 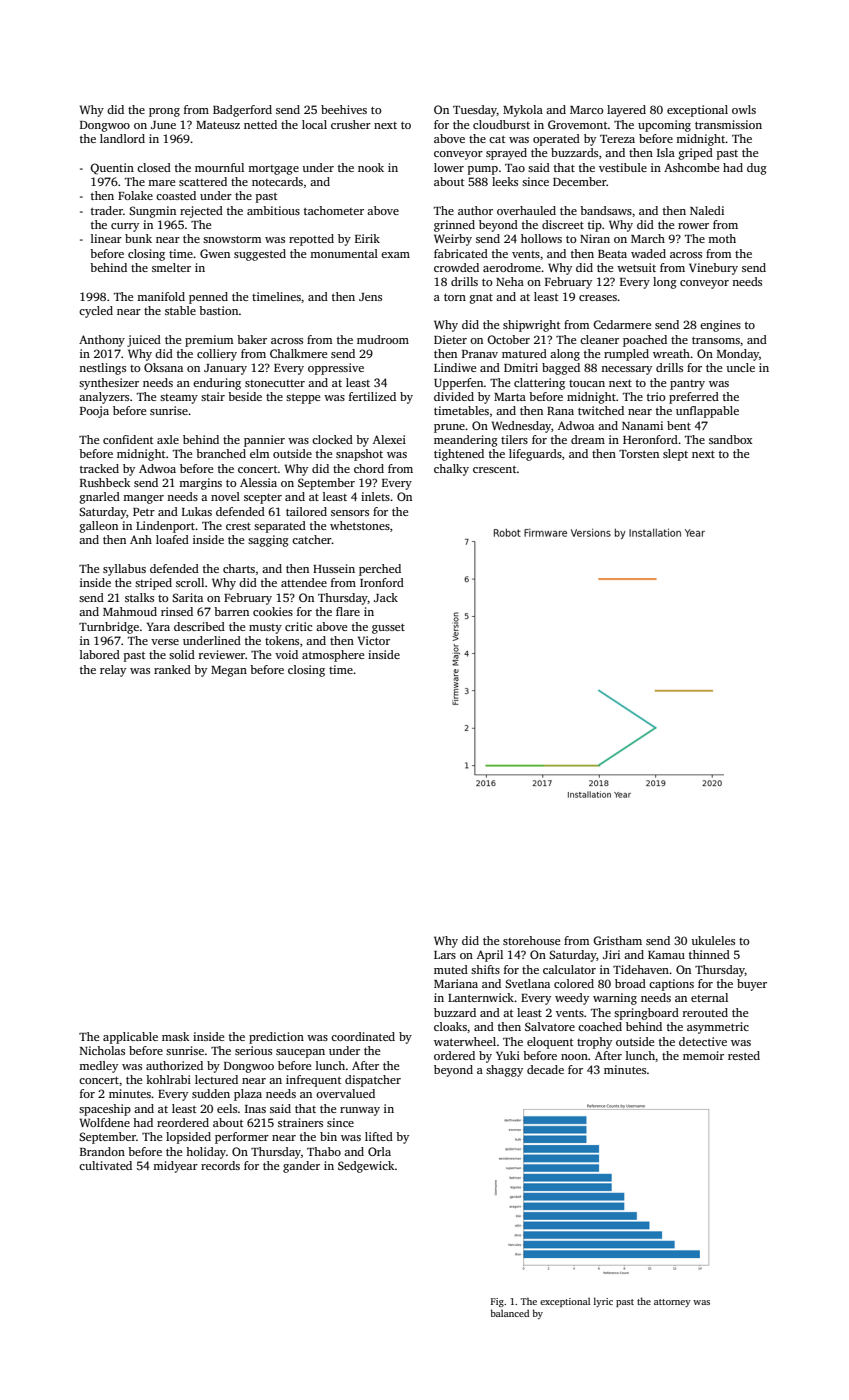 What do you see at coordinates (222, 654) in the screenshot?
I see `reviewer` at bounding box center [222, 654].
